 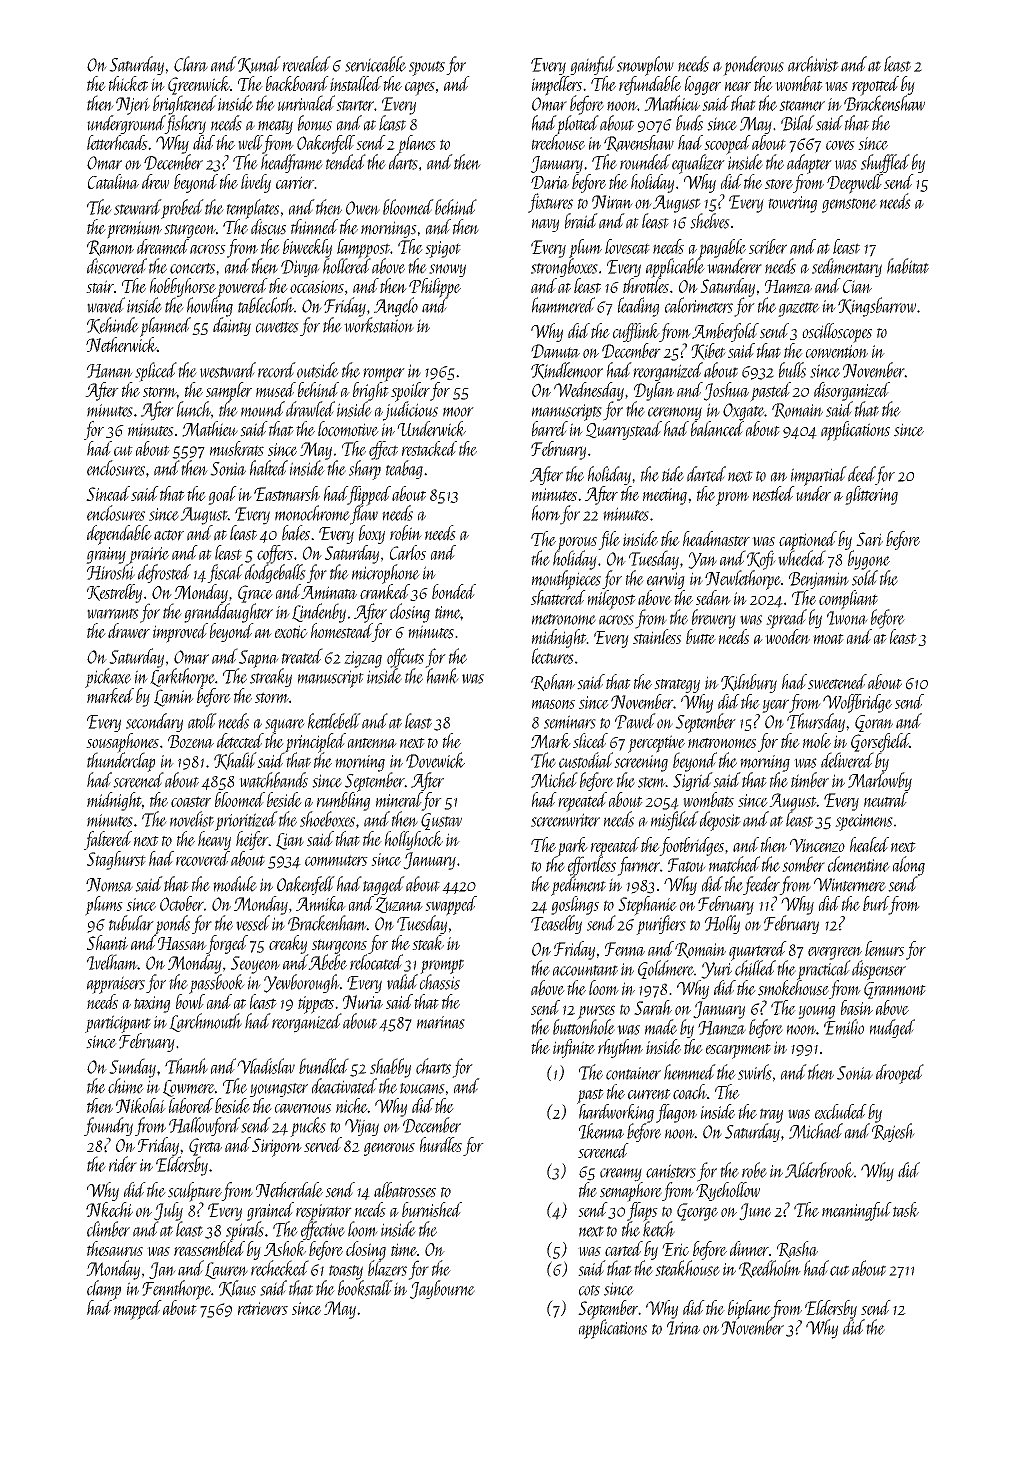 What do you see at coordinates (738, 86) in the screenshot?
I see `near` at bounding box center [738, 86].
